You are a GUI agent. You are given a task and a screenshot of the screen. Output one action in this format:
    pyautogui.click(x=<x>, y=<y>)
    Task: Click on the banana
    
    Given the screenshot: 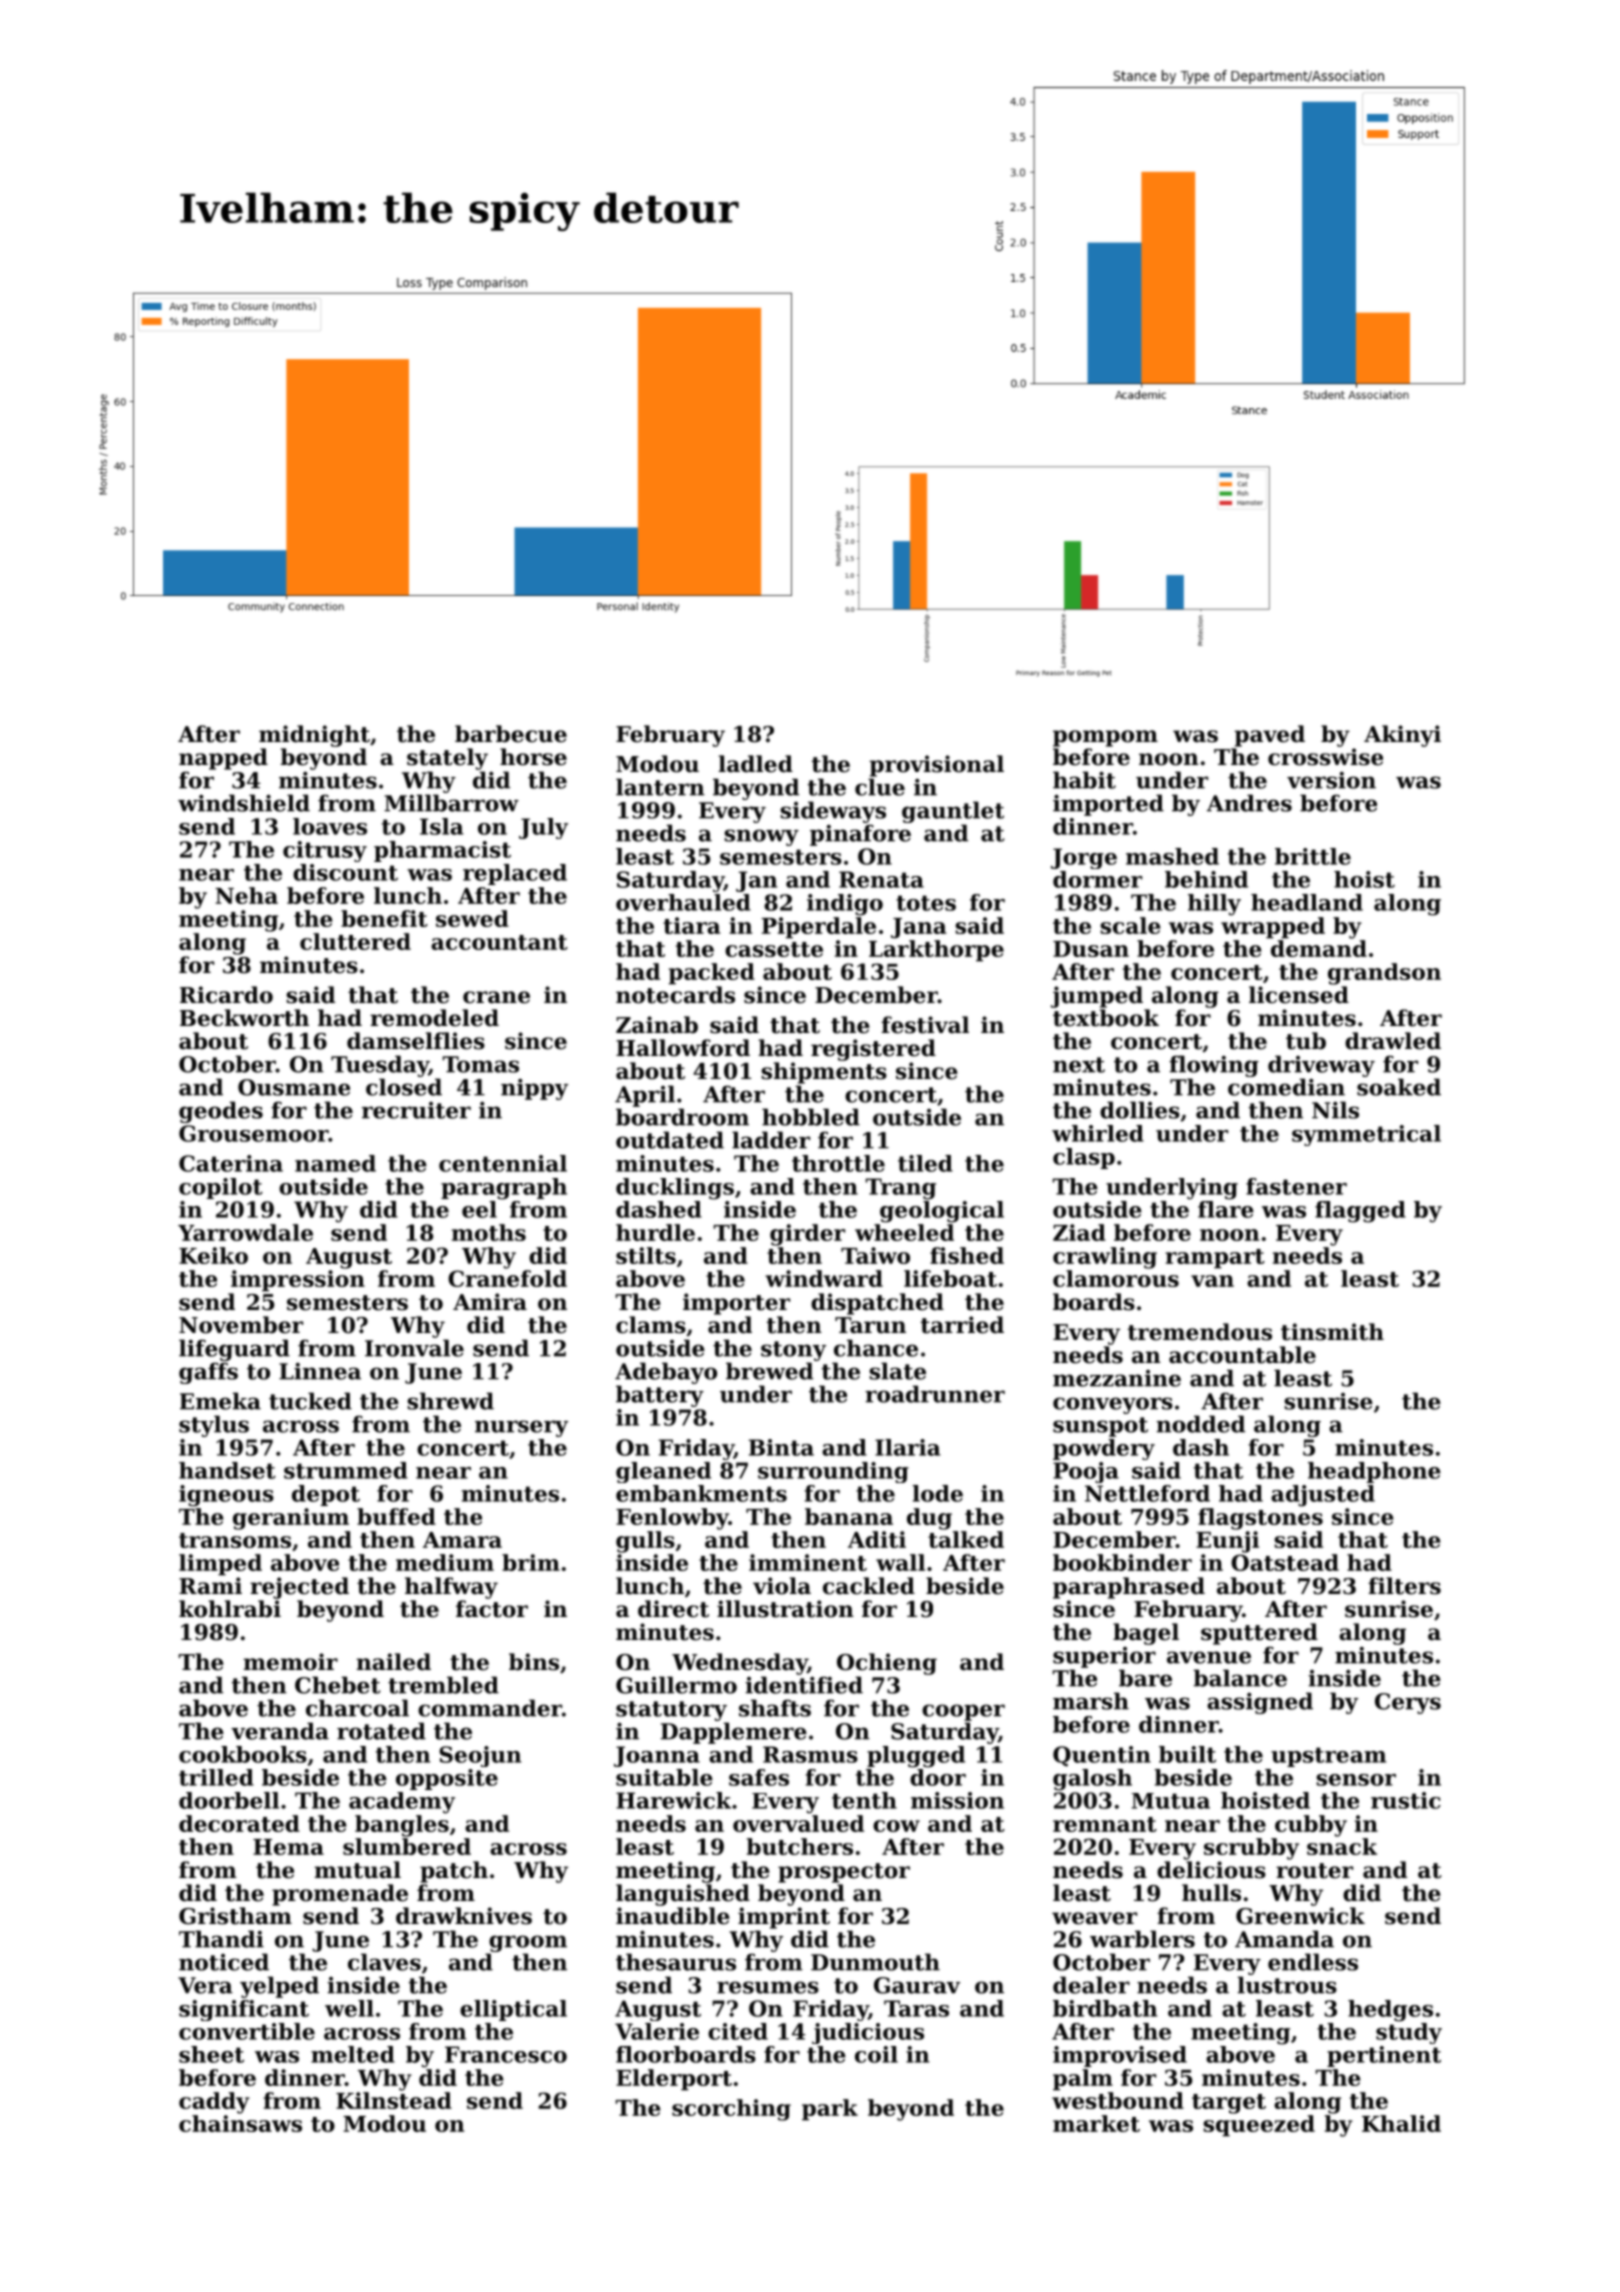 What is the action you would take?
    pyautogui.click(x=849, y=1516)
